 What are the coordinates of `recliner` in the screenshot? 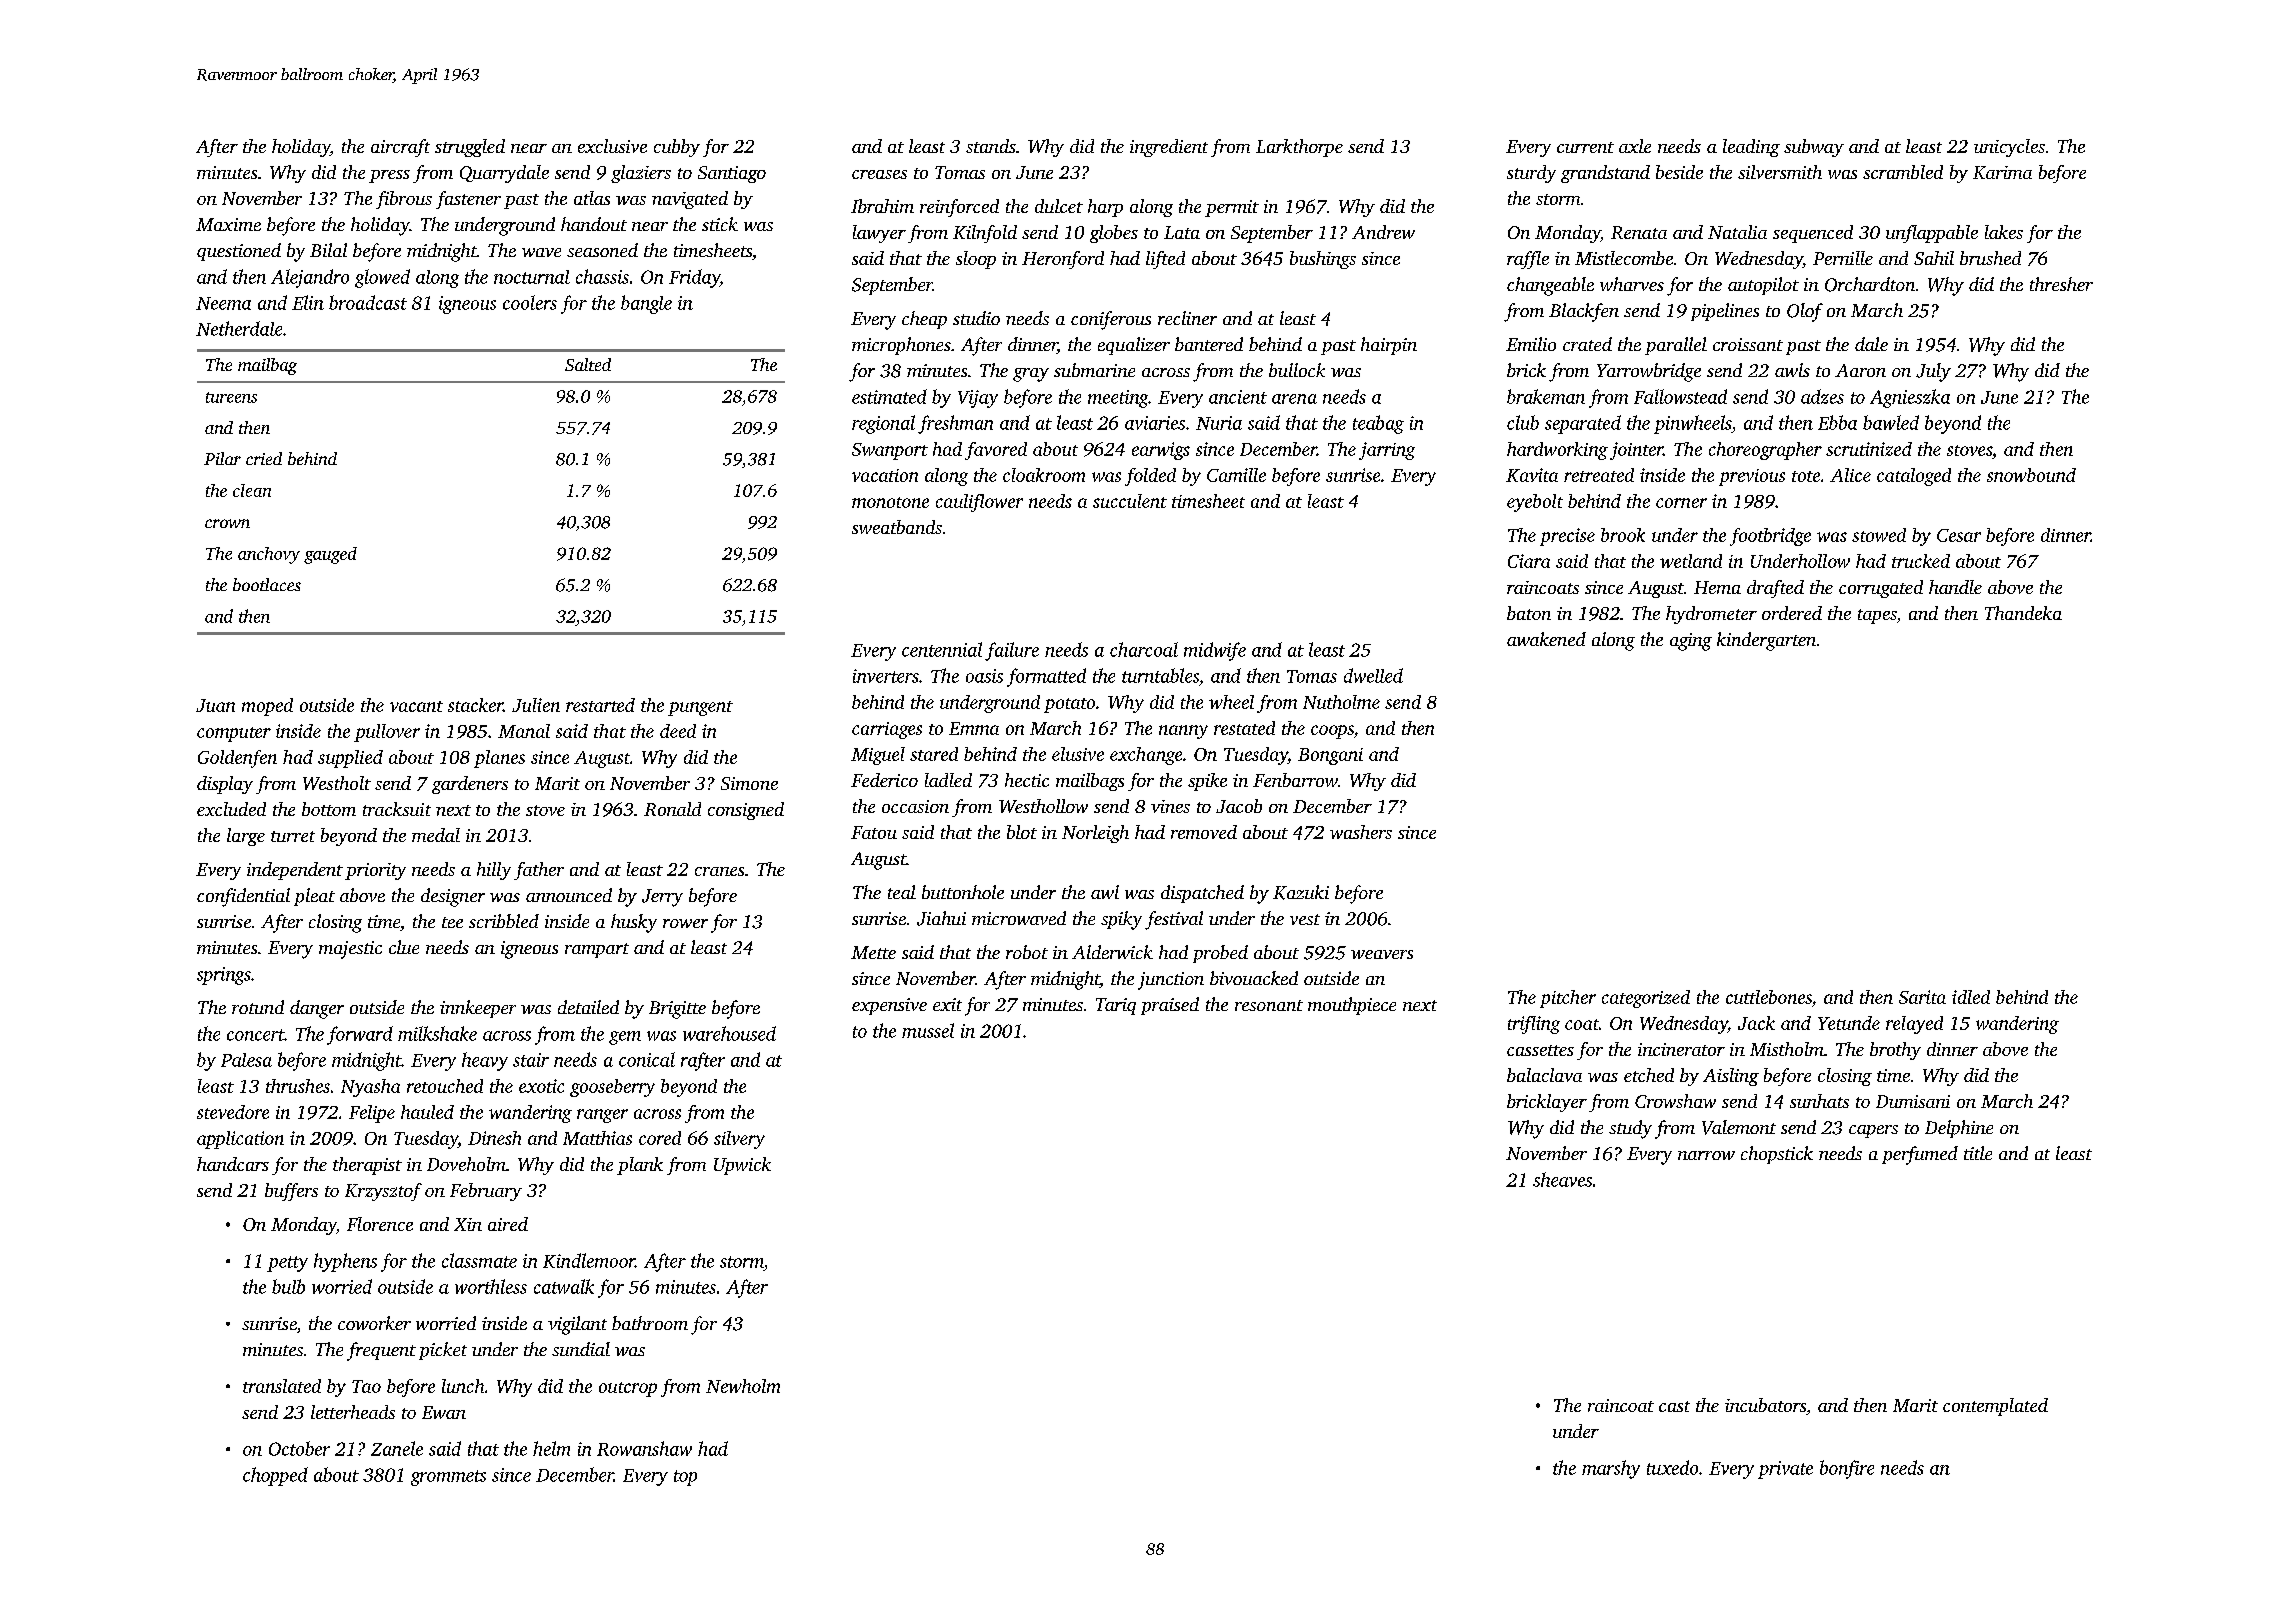 It's located at (1187, 318).
